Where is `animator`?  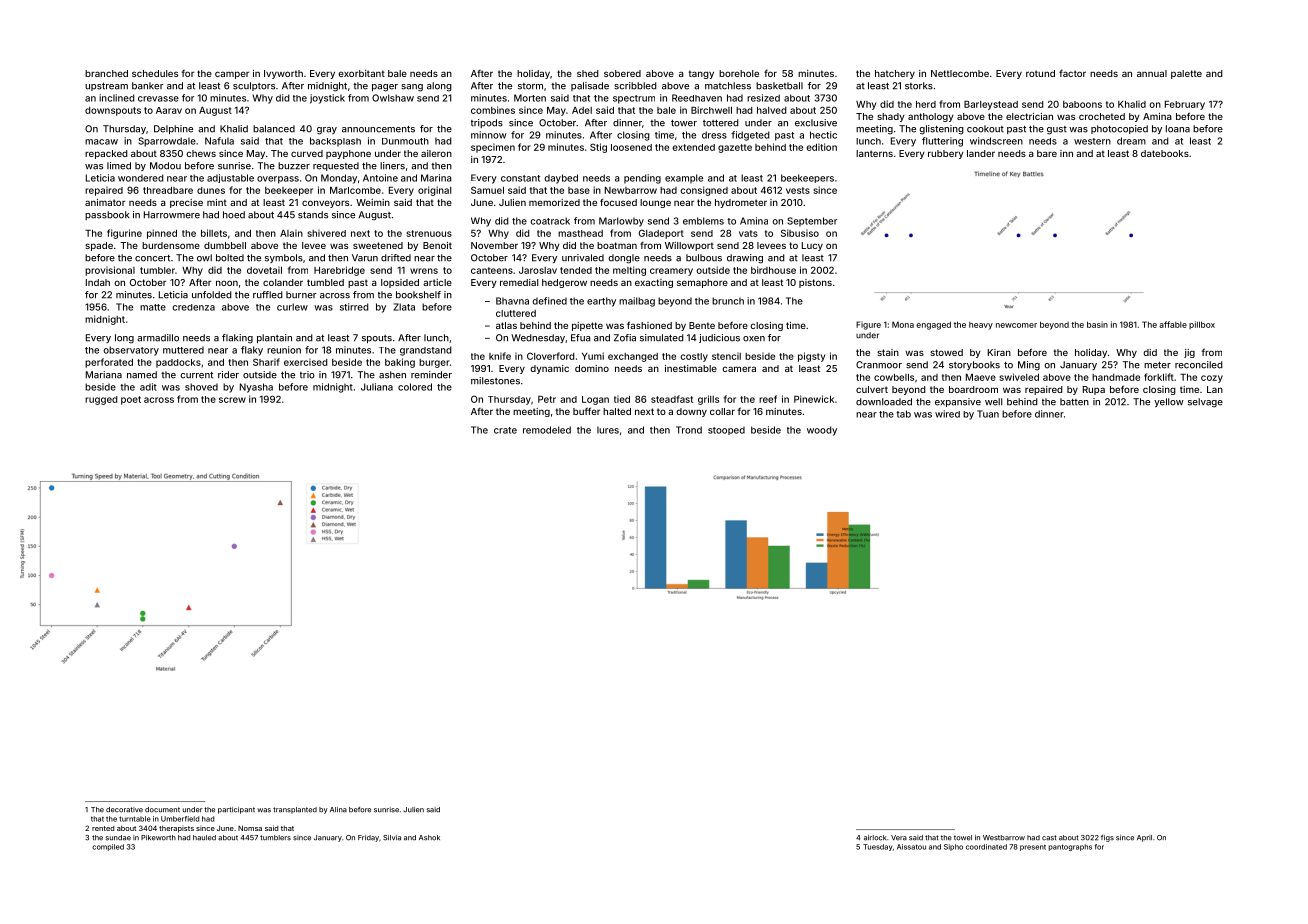 animator is located at coordinates (105, 202).
